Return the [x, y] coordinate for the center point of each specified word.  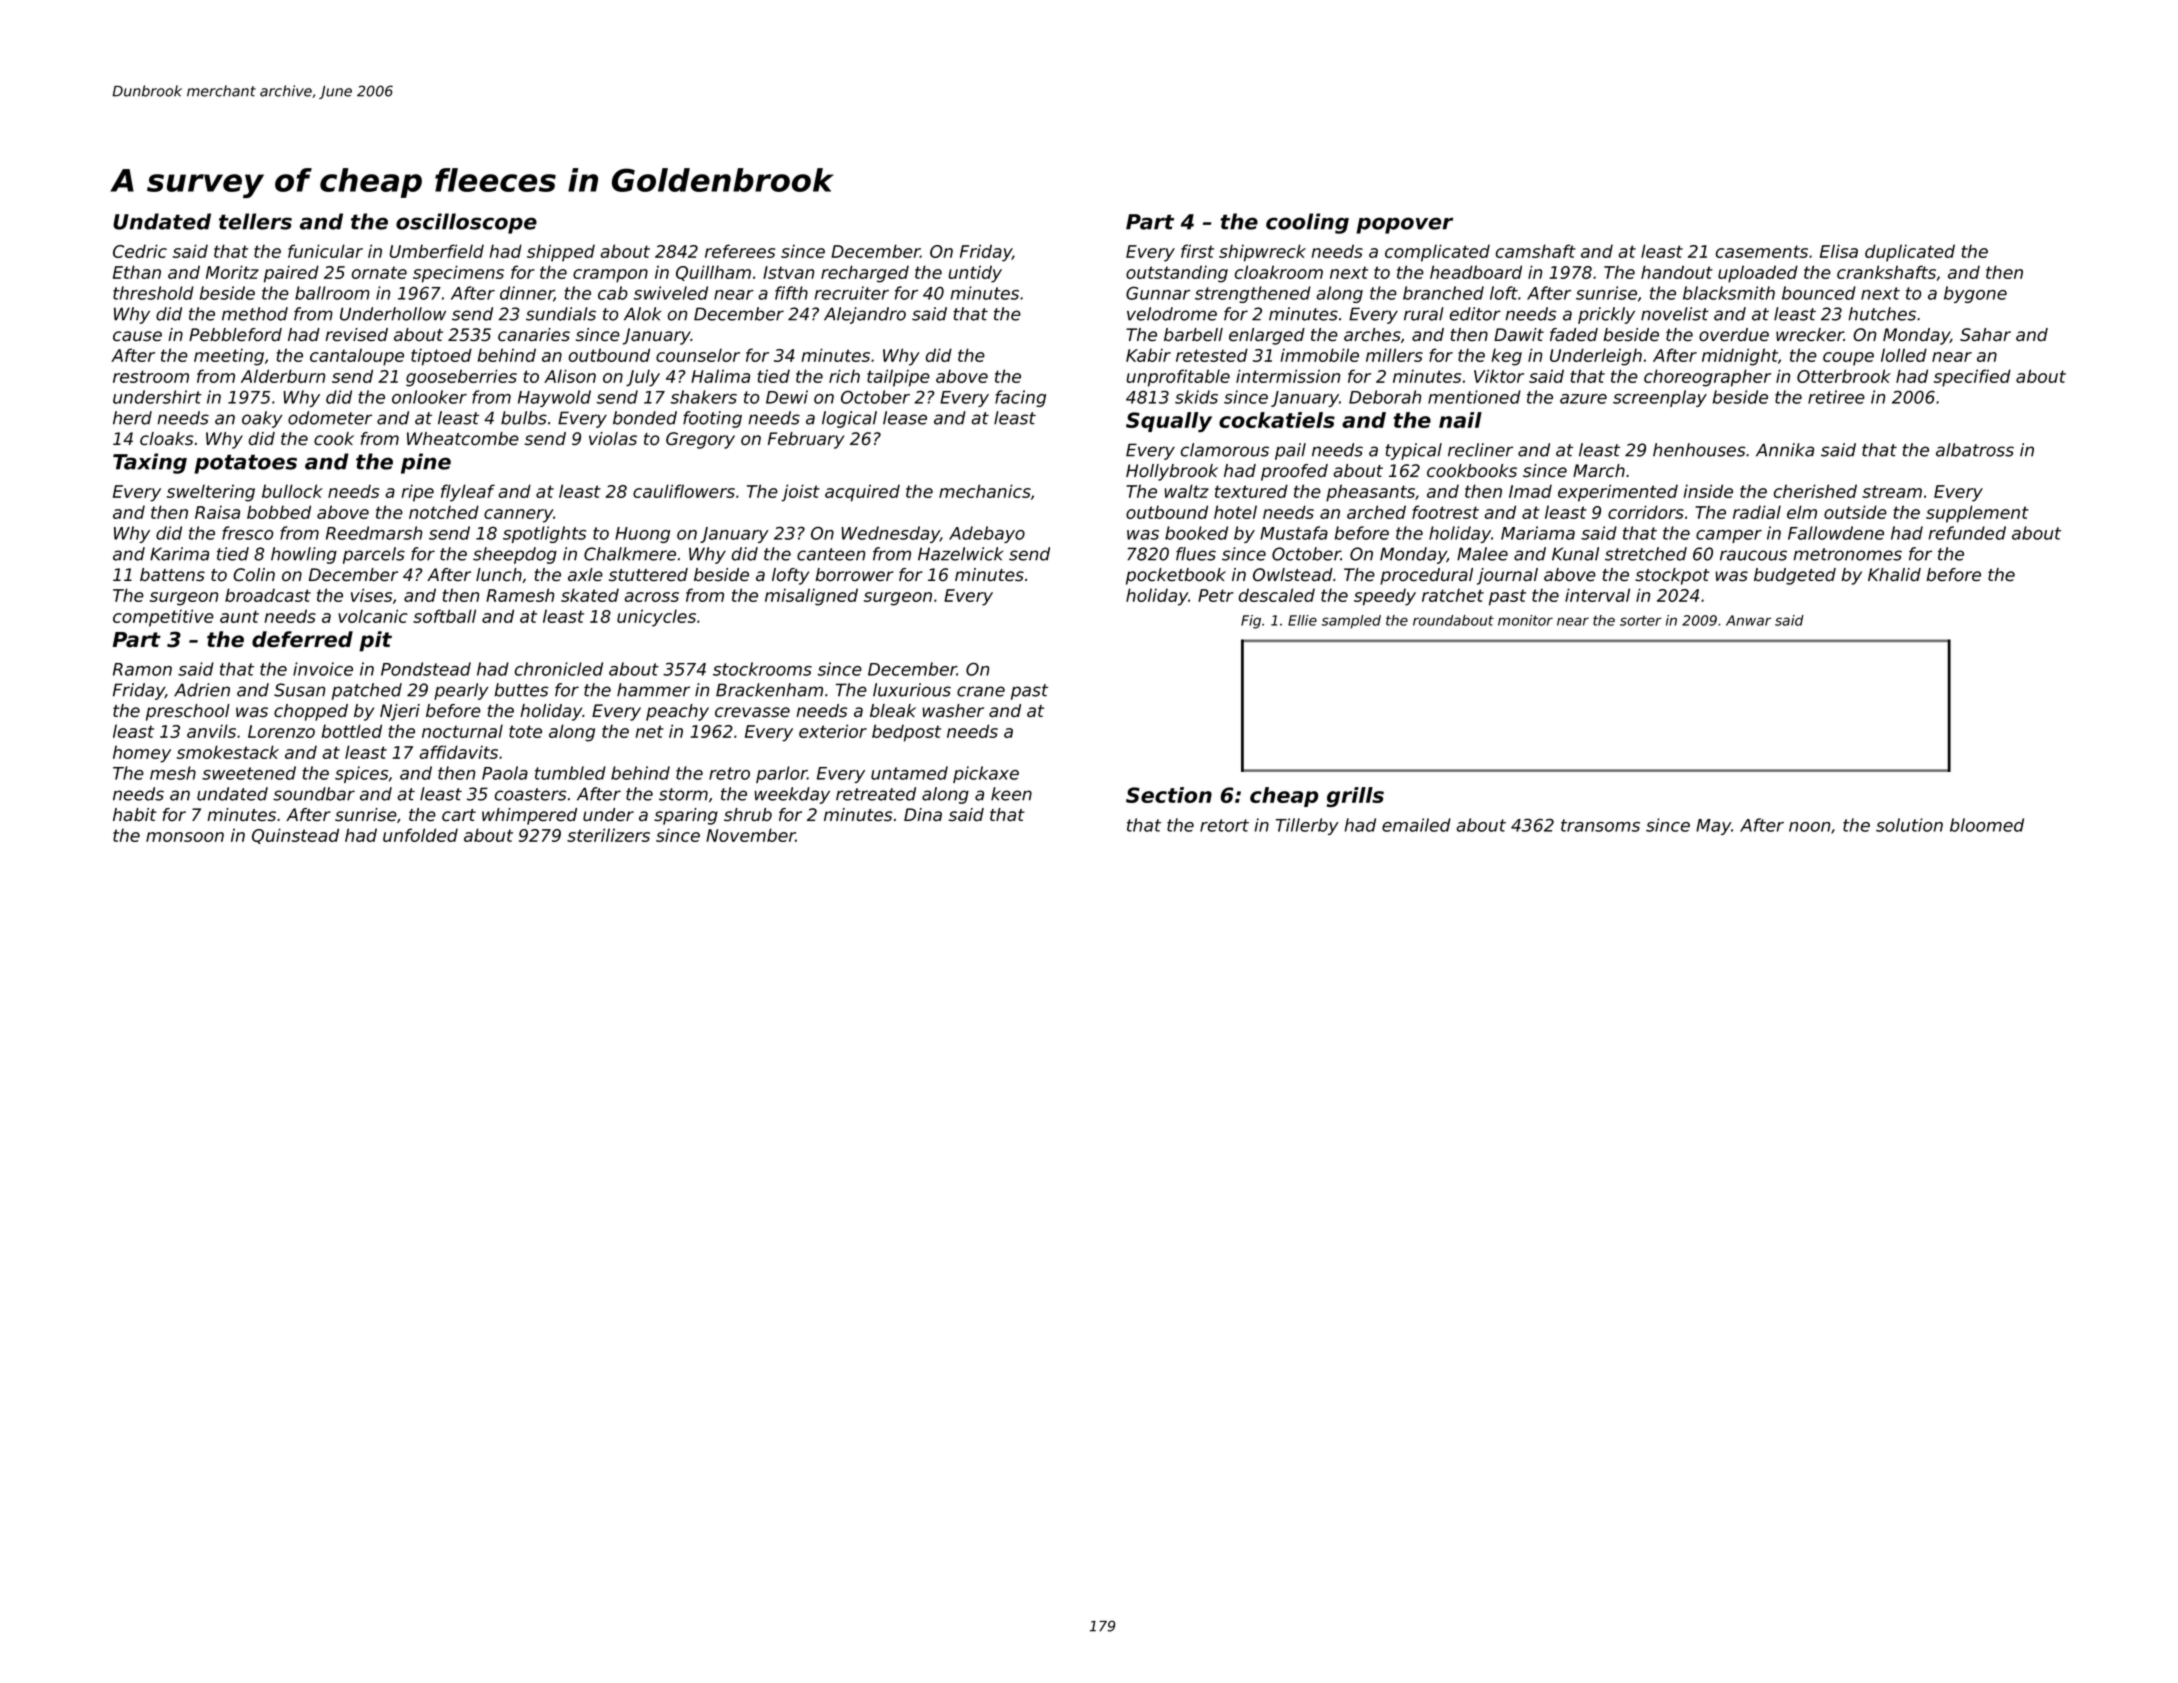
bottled [352, 731]
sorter [1641, 621]
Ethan [137, 272]
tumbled [570, 773]
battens [172, 575]
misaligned [811, 597]
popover [1404, 225]
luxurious [912, 690]
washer [953, 711]
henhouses [1699, 450]
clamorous [1225, 450]
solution [1909, 825]
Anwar [1748, 620]
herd [132, 418]
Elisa [1839, 251]
